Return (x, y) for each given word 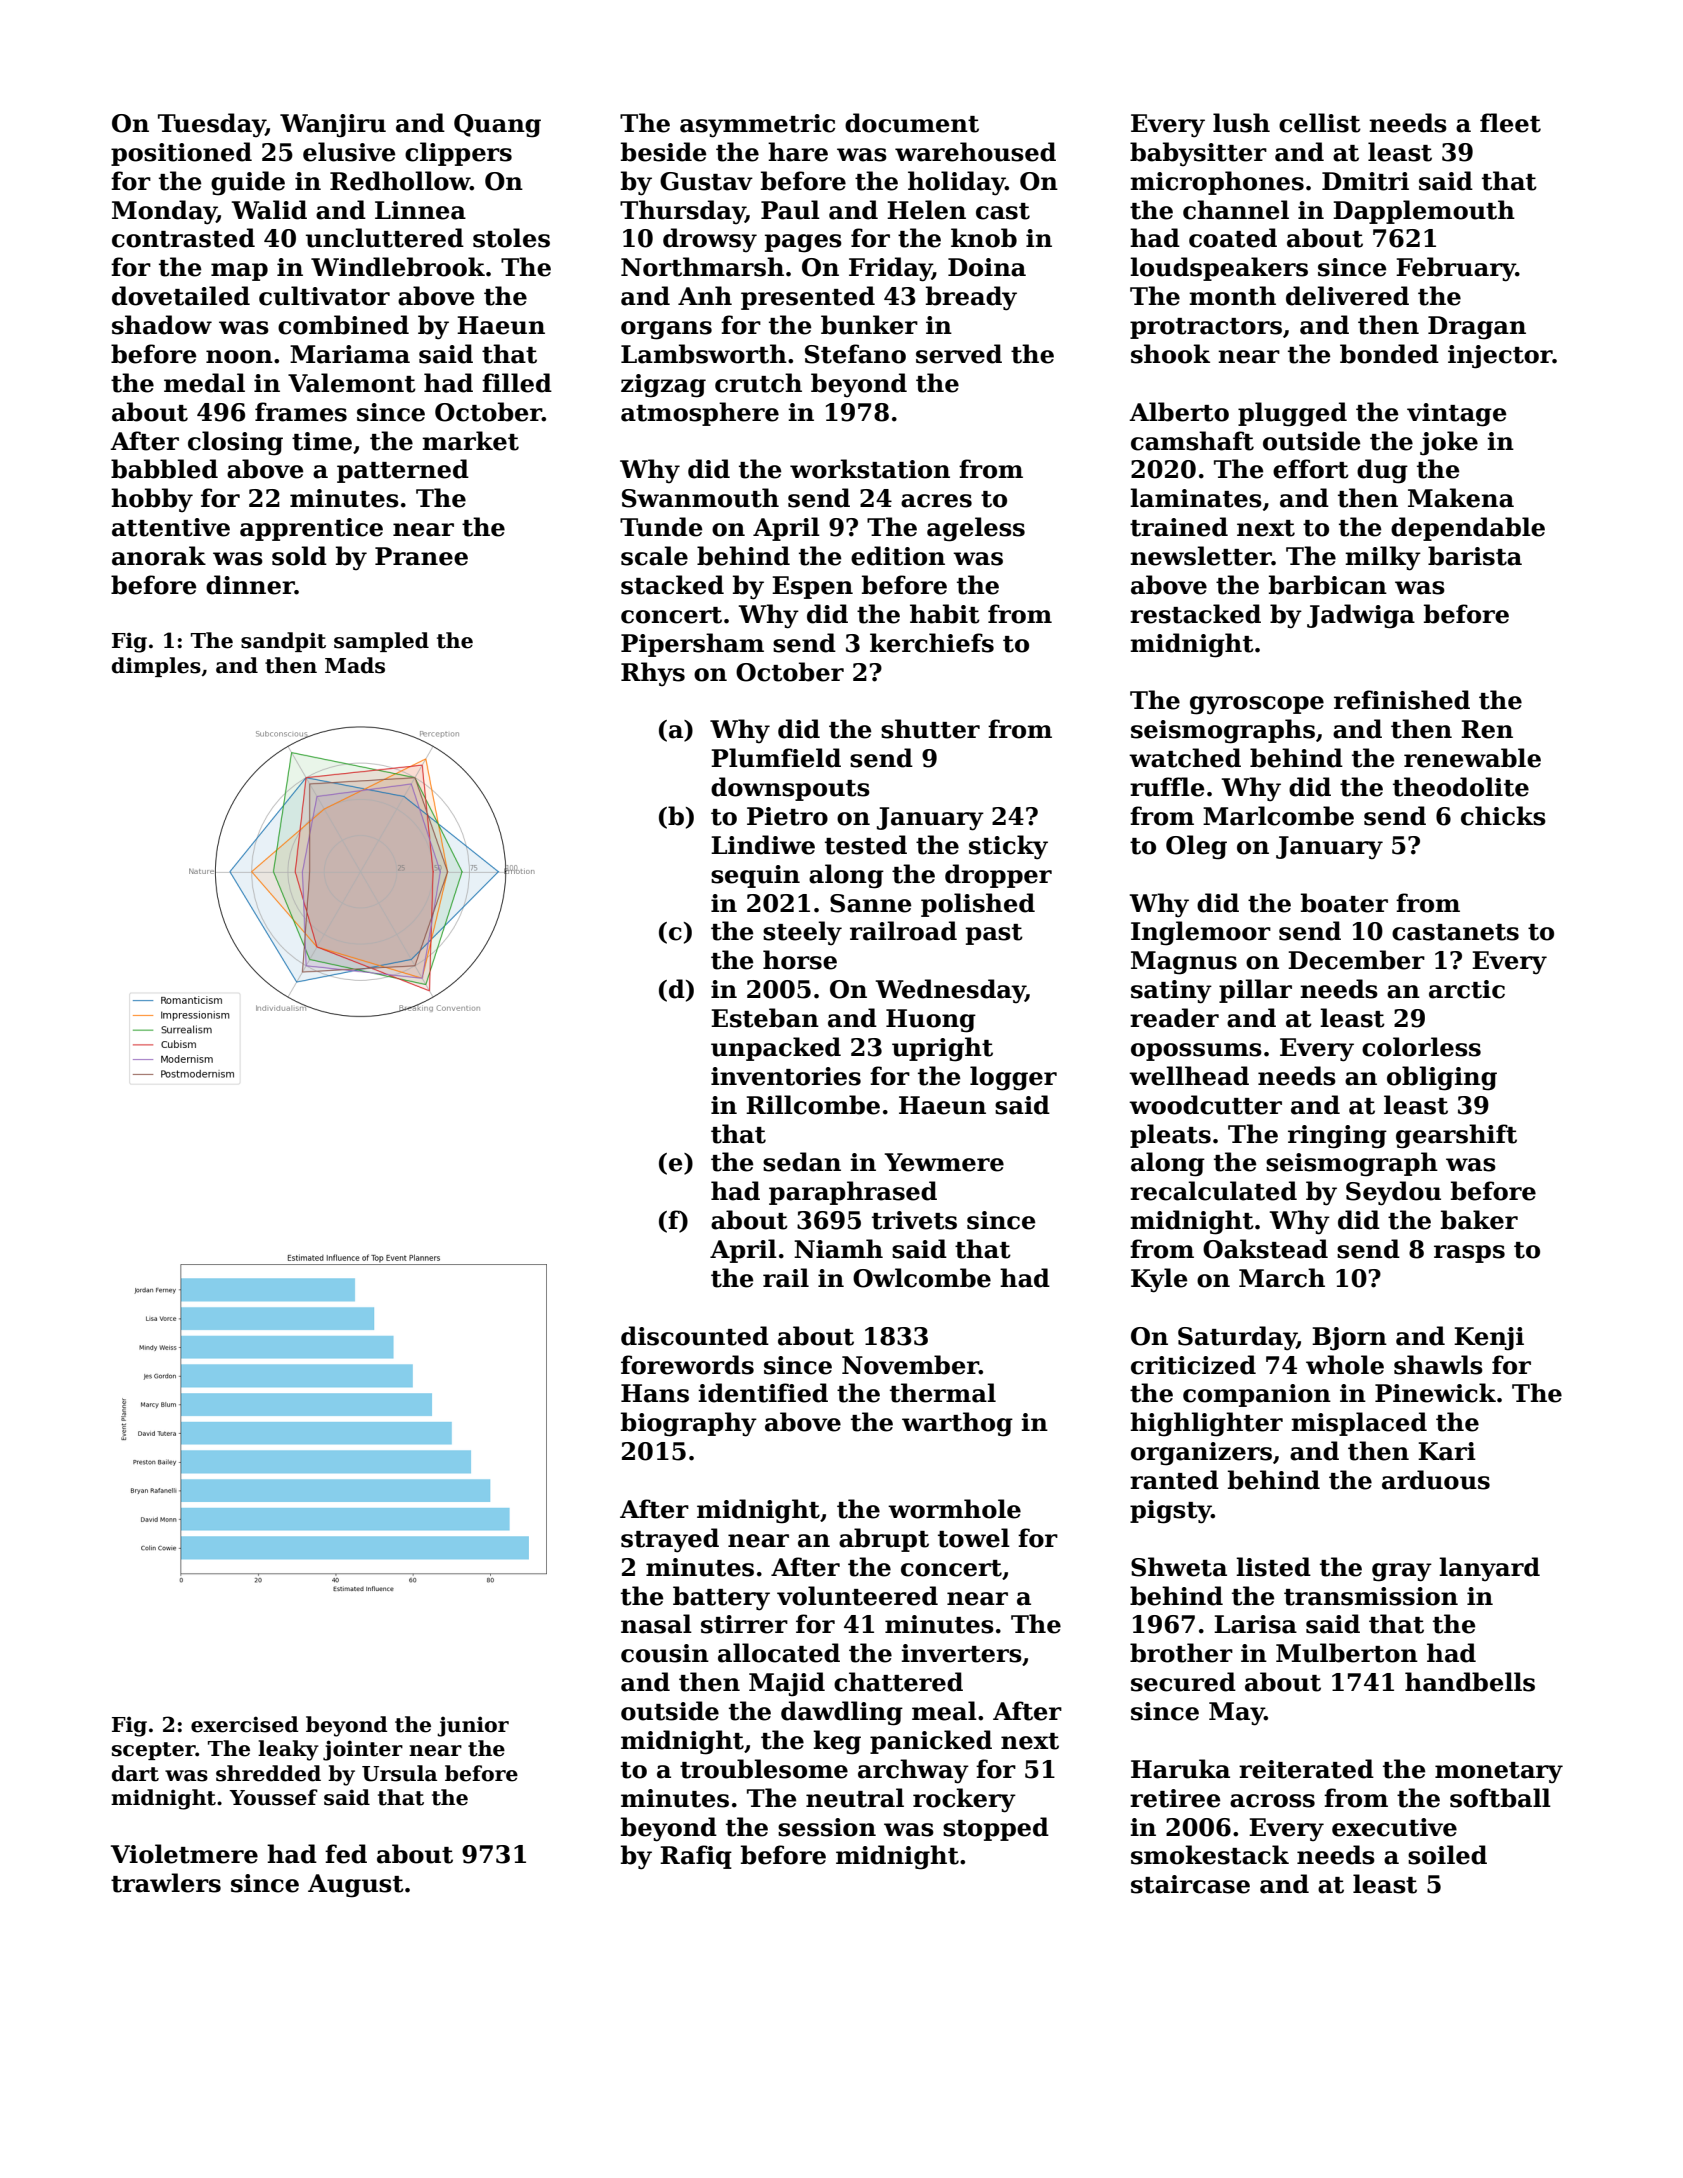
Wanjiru (333, 126)
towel (974, 1538)
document (912, 123)
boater (1344, 903)
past (994, 934)
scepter (154, 1751)
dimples (156, 667)
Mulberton (1347, 1653)
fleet (1510, 123)
